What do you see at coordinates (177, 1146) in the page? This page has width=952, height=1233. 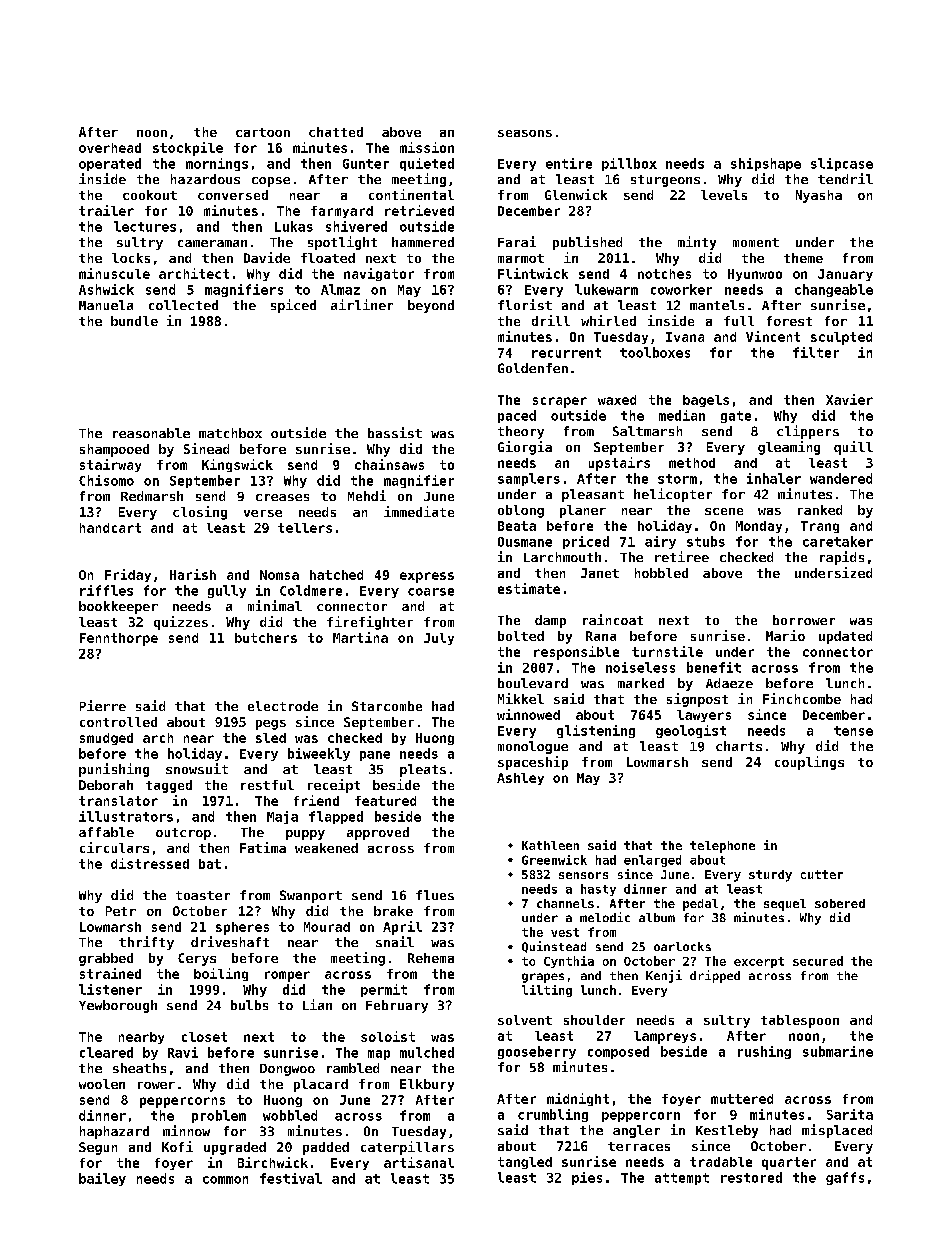 I see `Kofi` at bounding box center [177, 1146].
